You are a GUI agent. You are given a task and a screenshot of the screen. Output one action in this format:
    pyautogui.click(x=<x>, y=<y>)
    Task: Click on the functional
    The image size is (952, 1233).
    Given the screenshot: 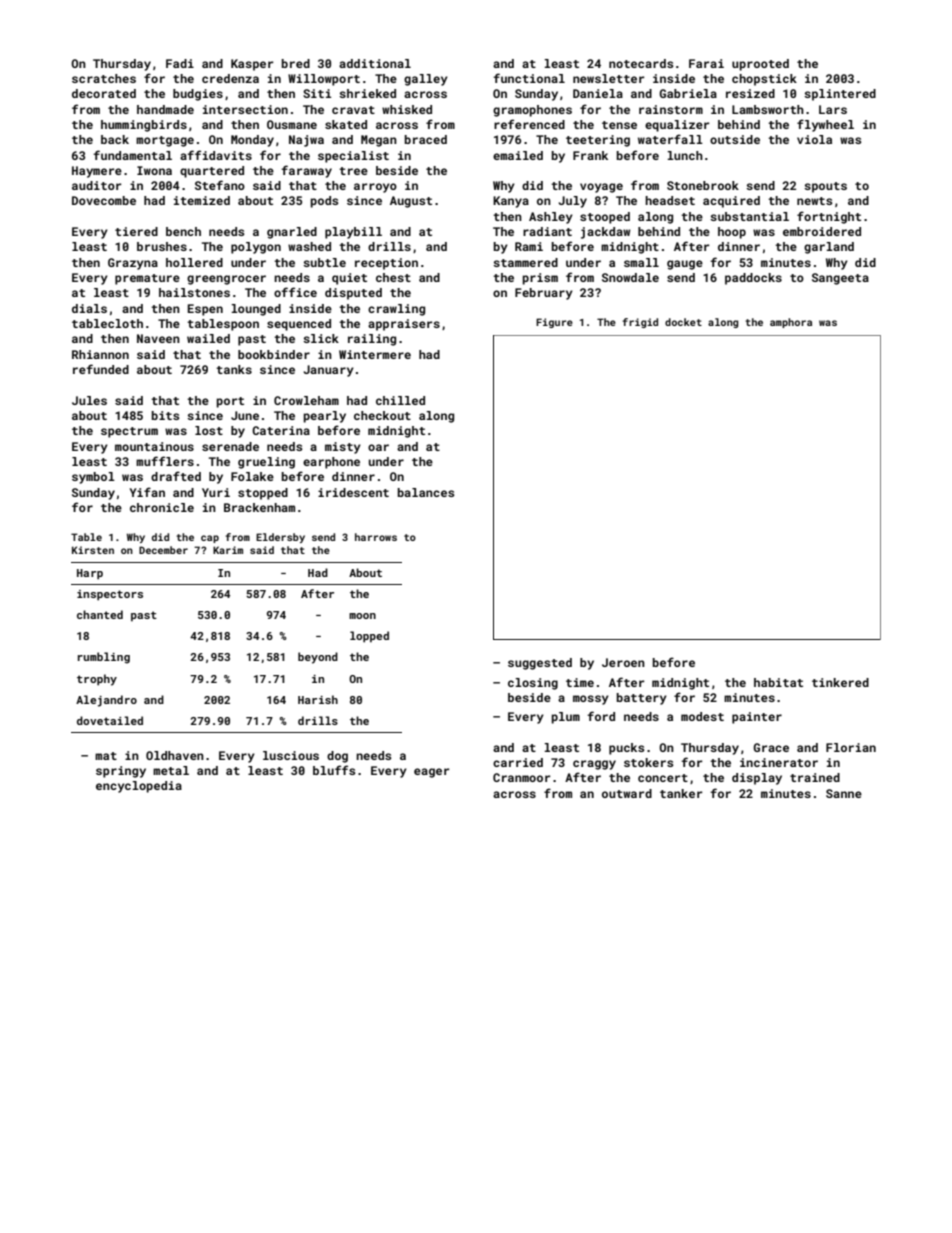 What is the action you would take?
    pyautogui.click(x=529, y=78)
